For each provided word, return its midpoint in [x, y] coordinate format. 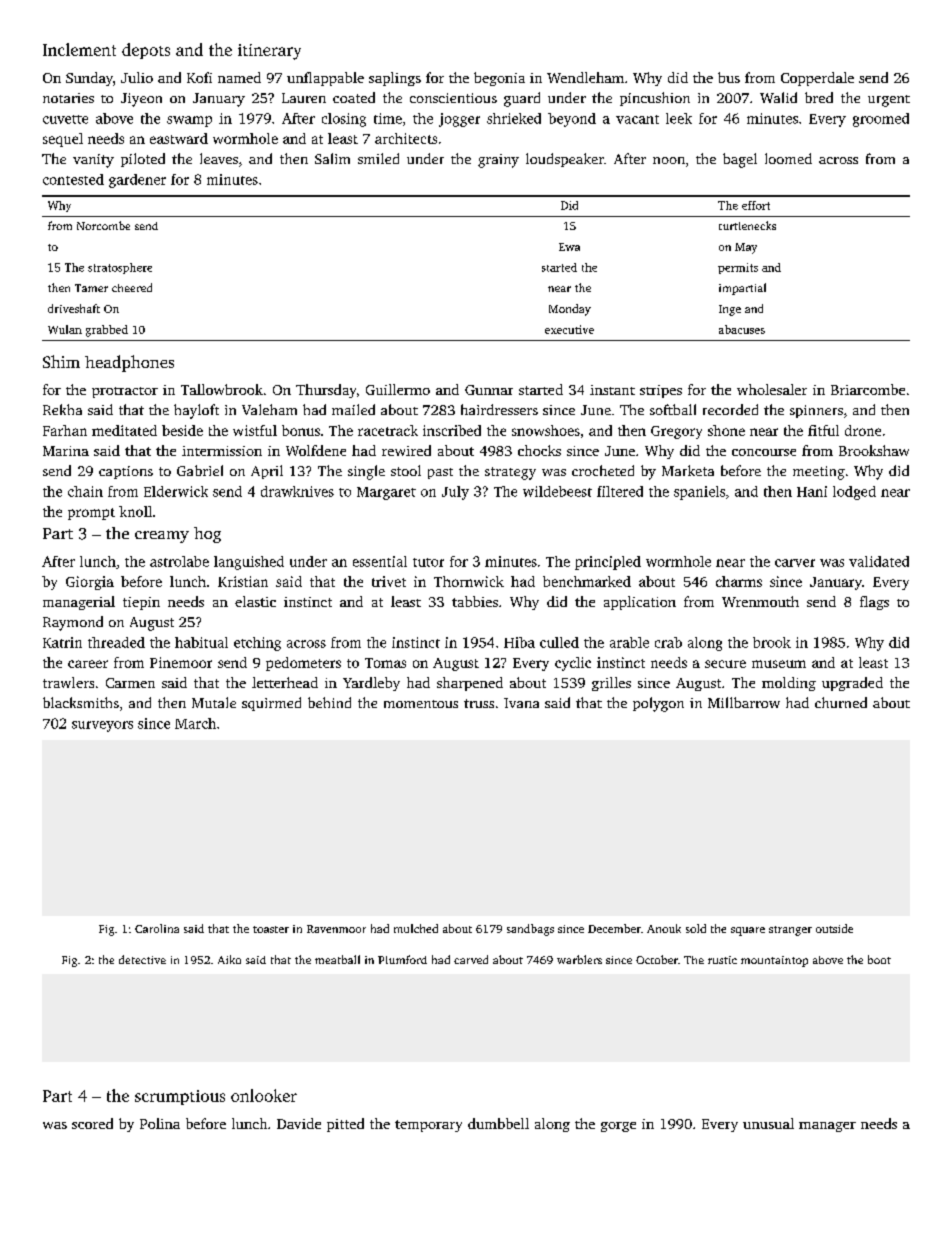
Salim [332, 158]
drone [863, 430]
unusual [768, 1123]
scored [92, 1123]
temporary [428, 1126]
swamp [189, 121]
